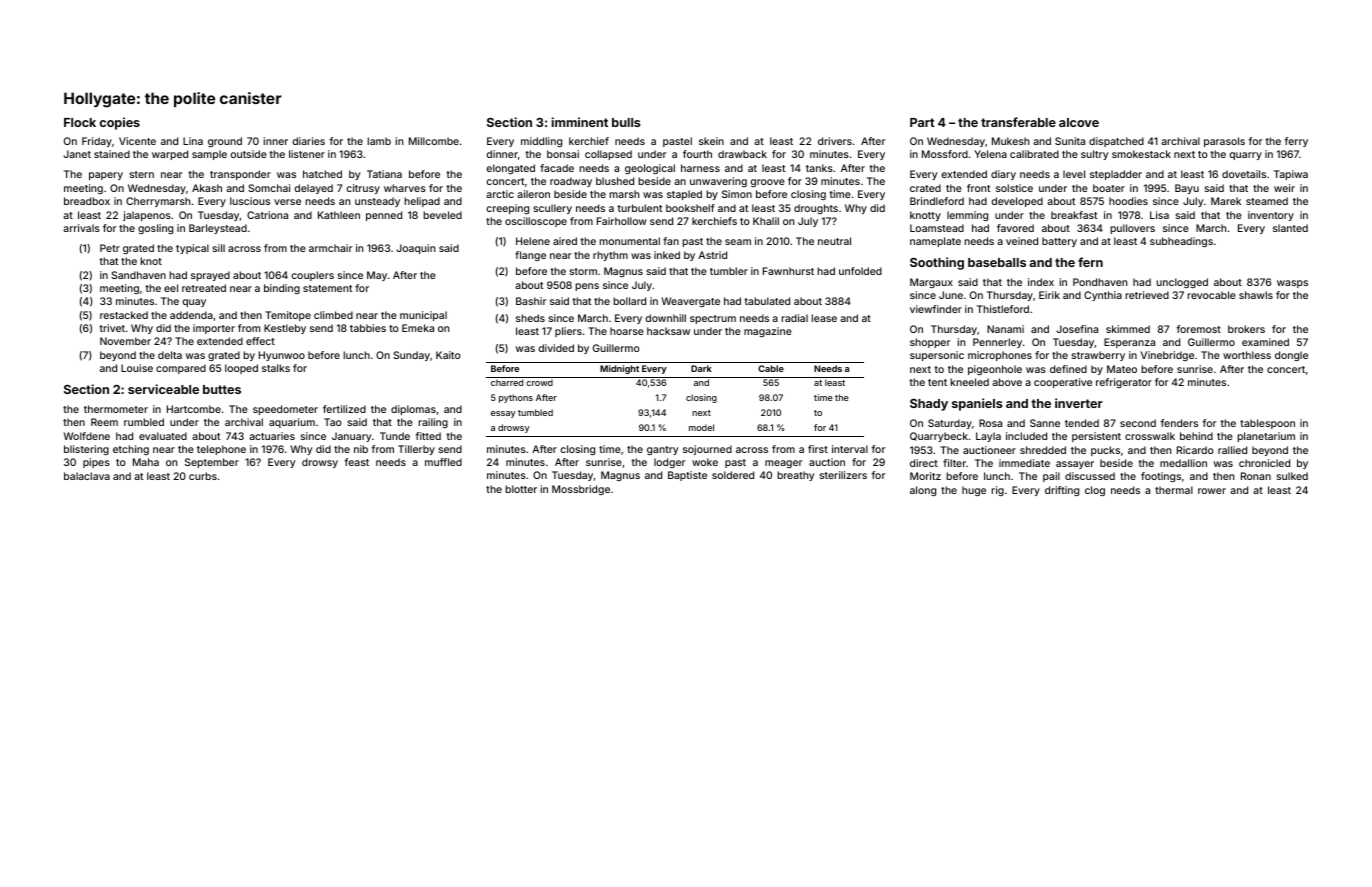 The image size is (1372, 887). Describe the element at coordinates (530, 318) in the screenshot. I see `sheds` at that location.
